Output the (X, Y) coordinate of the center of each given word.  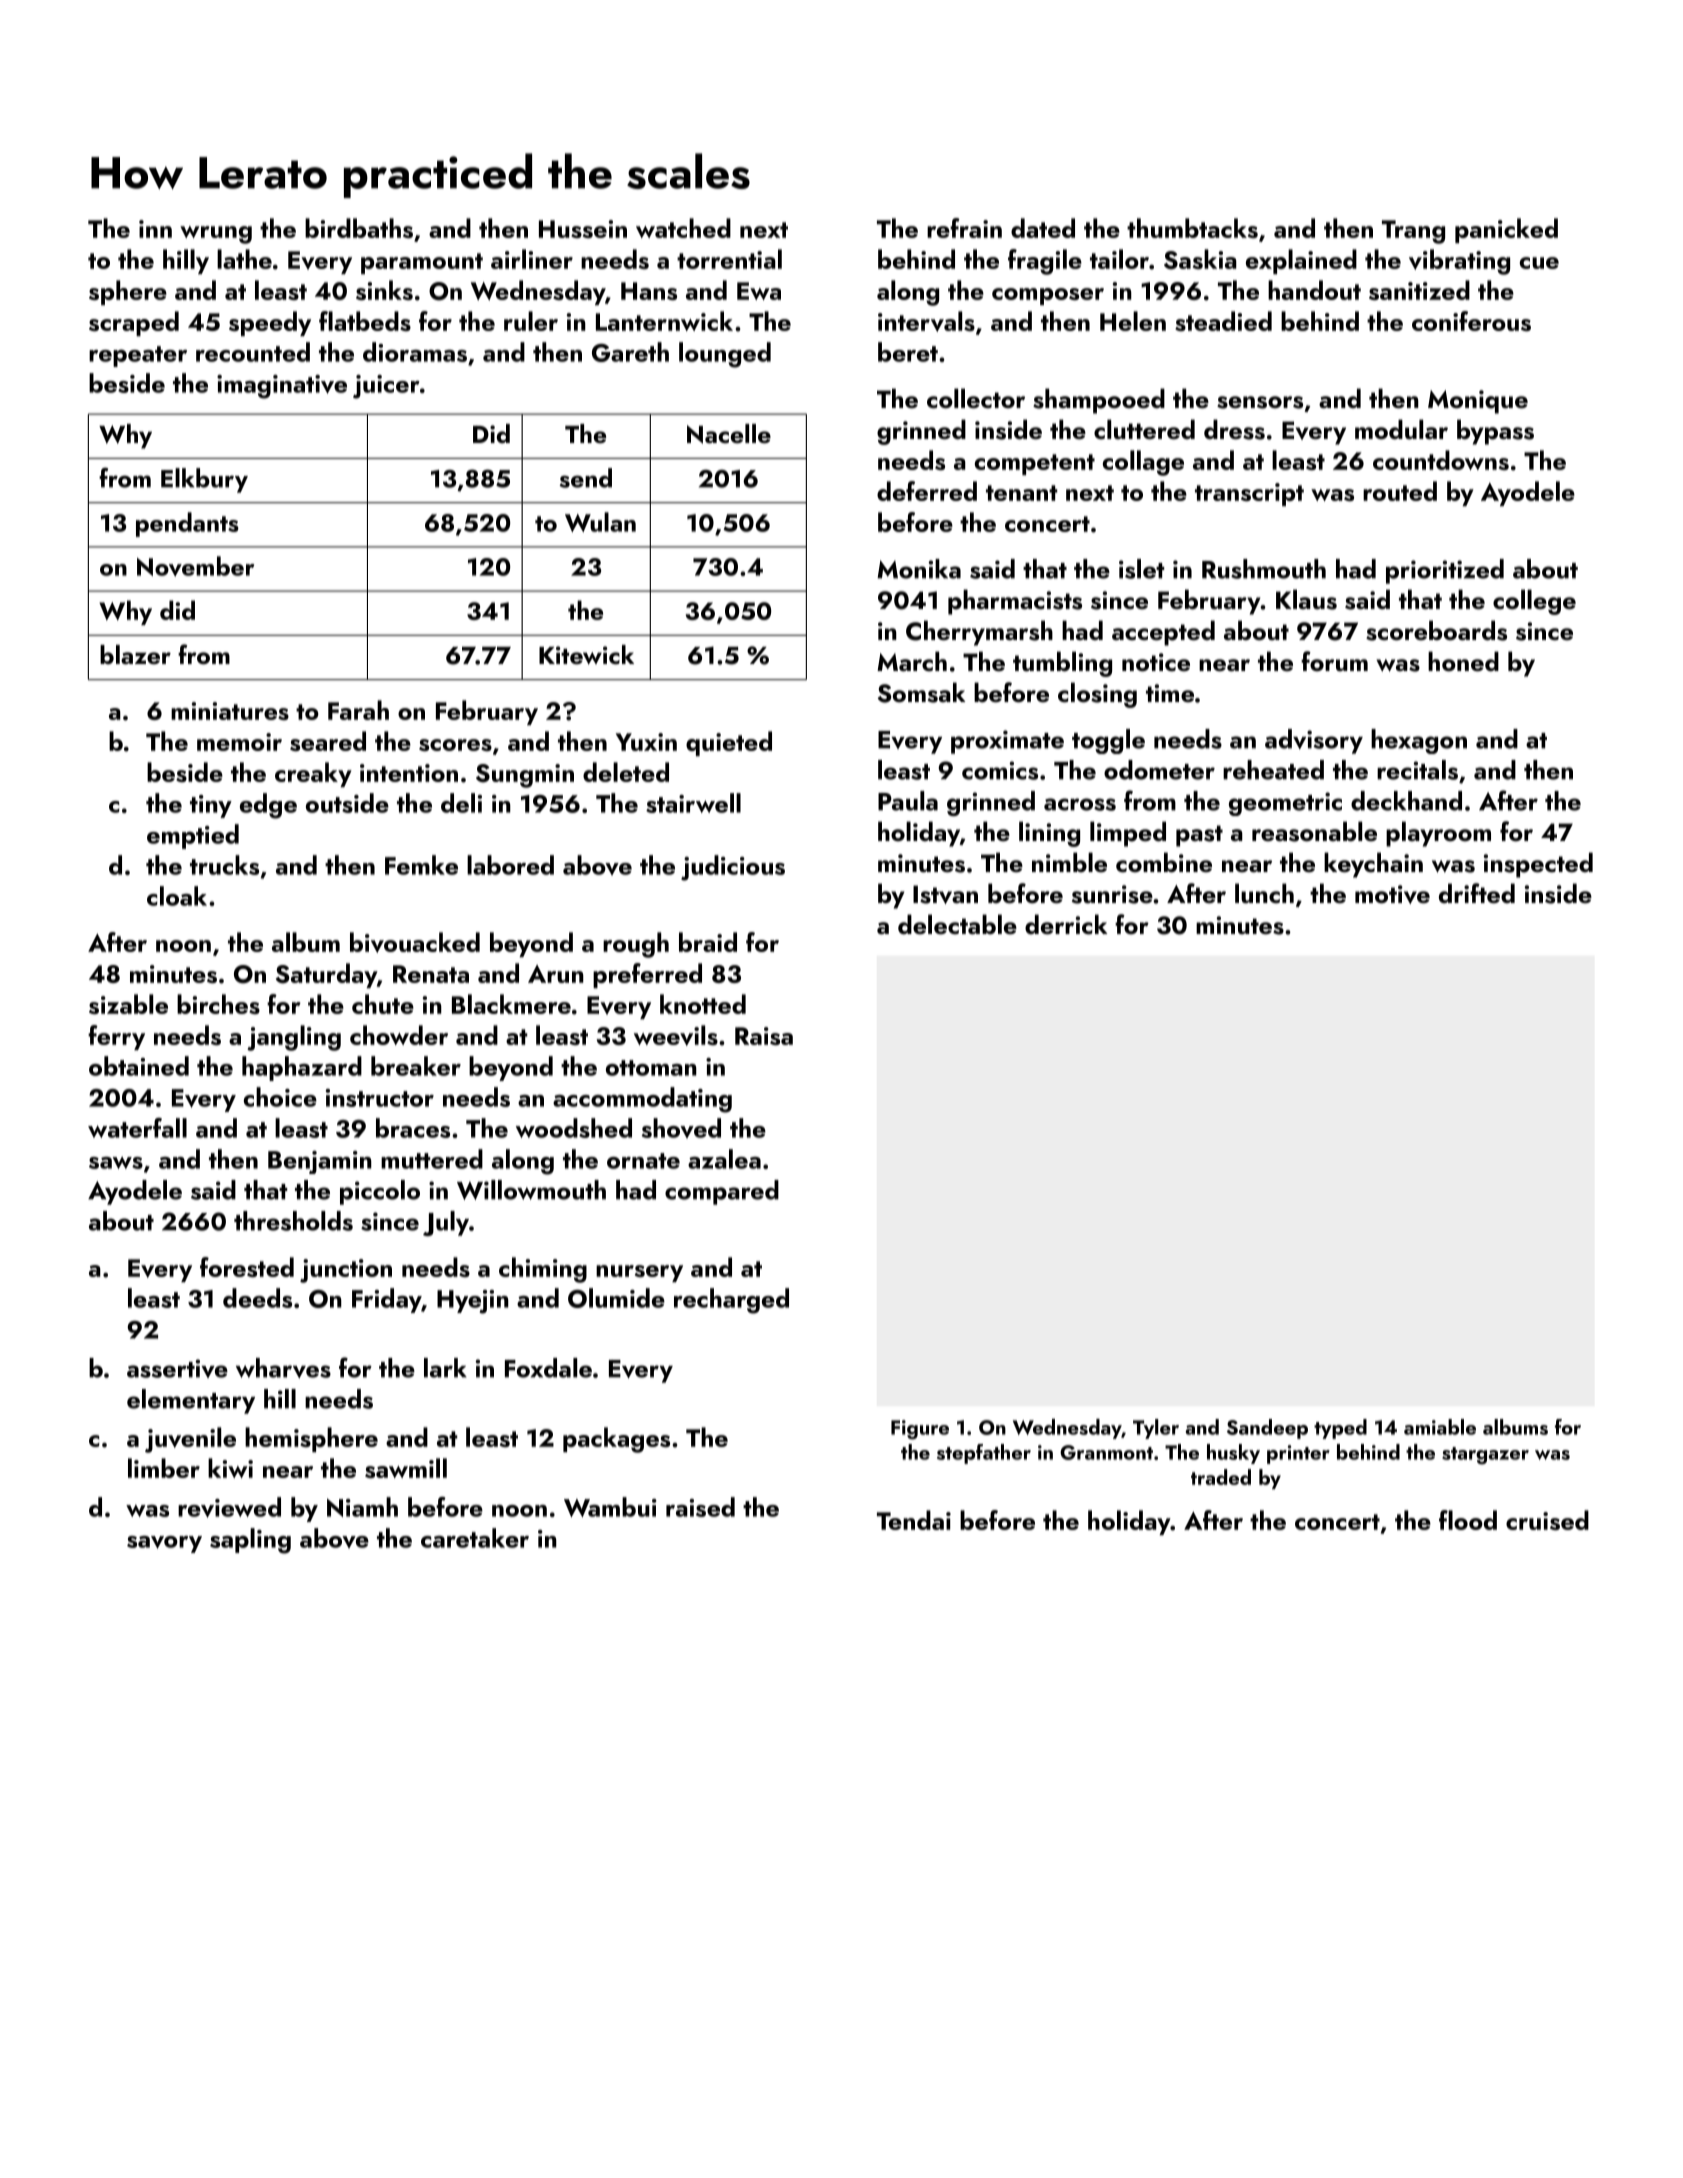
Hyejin (473, 1302)
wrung (216, 235)
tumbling (1062, 664)
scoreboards (1436, 630)
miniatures (230, 711)
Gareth (630, 352)
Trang (1413, 232)
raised (700, 1507)
